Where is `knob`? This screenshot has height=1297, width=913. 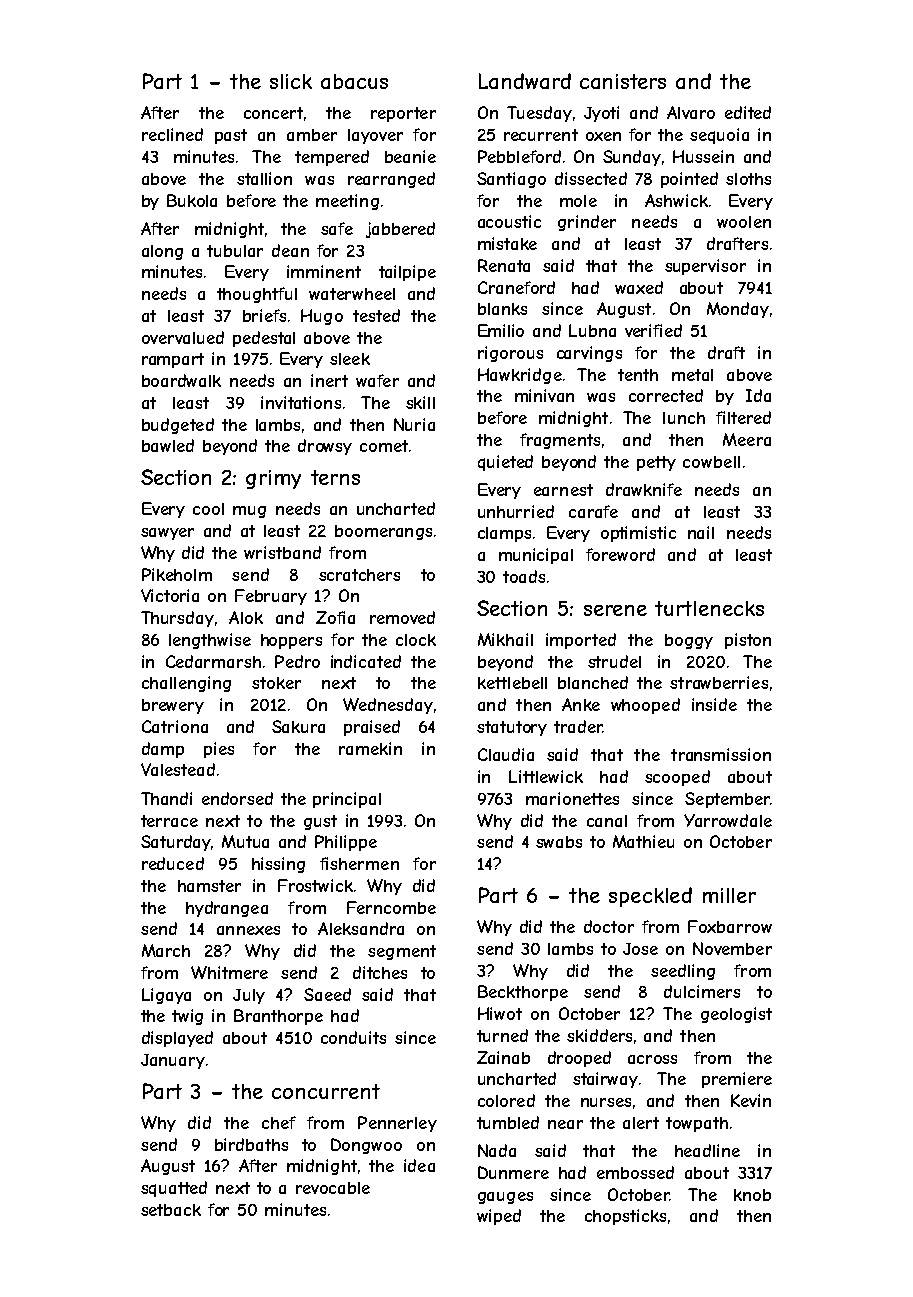
knob is located at coordinates (752, 1195).
